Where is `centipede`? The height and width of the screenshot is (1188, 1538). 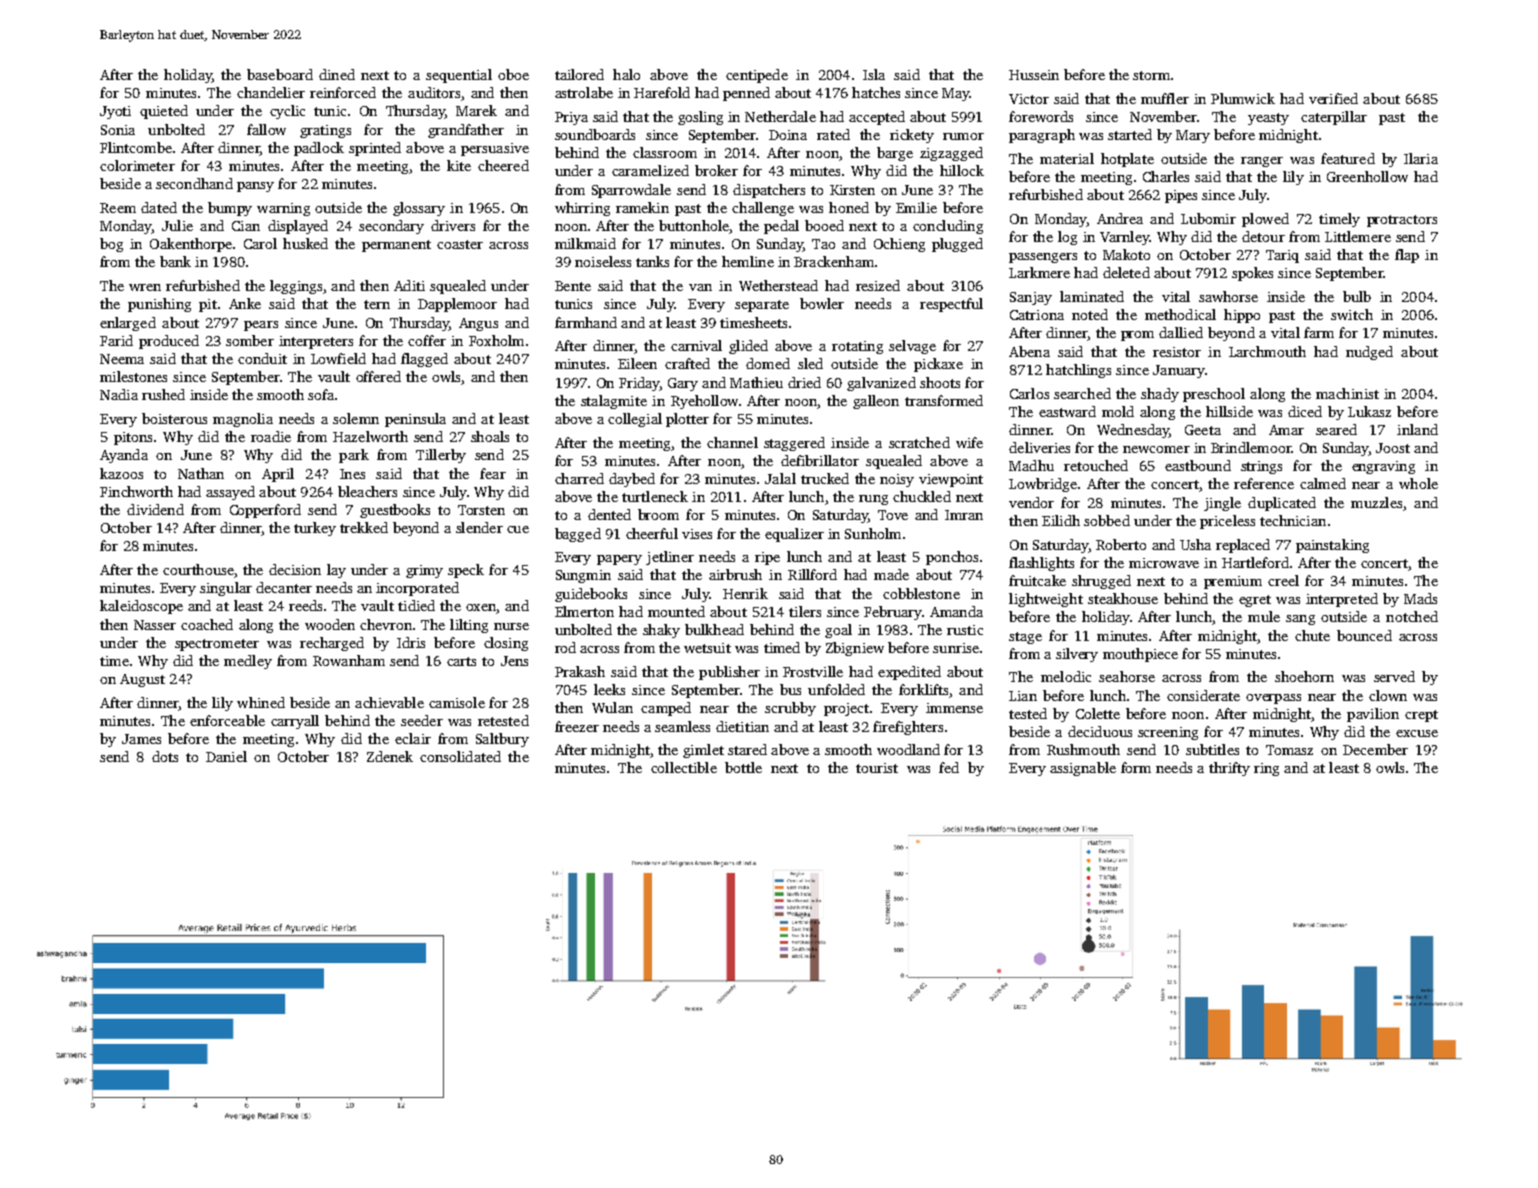
centipede is located at coordinates (757, 76).
